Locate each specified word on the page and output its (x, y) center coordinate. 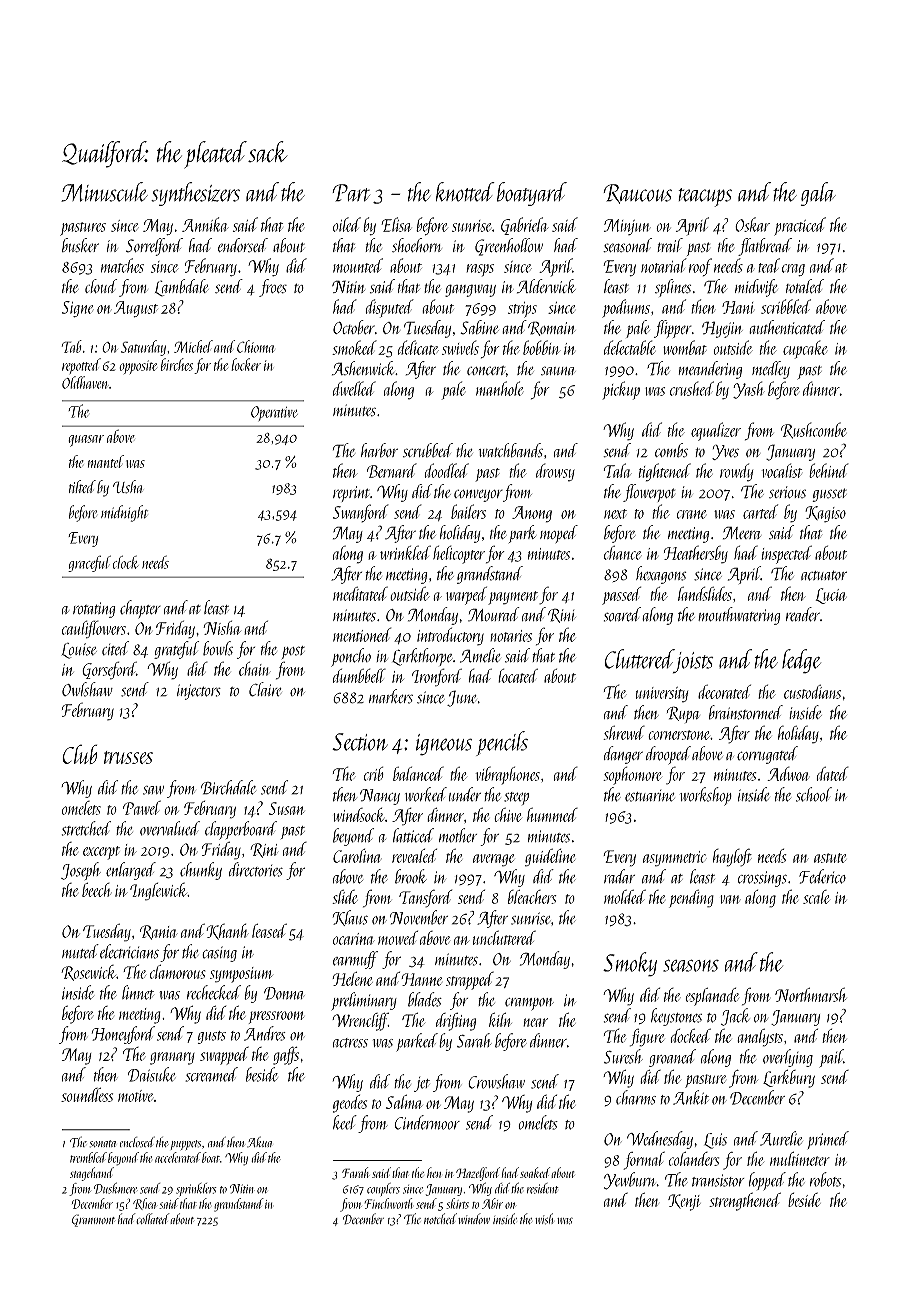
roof (700, 267)
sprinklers (196, 1189)
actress (350, 1043)
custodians (812, 691)
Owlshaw (87, 689)
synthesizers (195, 194)
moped (559, 534)
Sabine (479, 327)
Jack (735, 1017)
